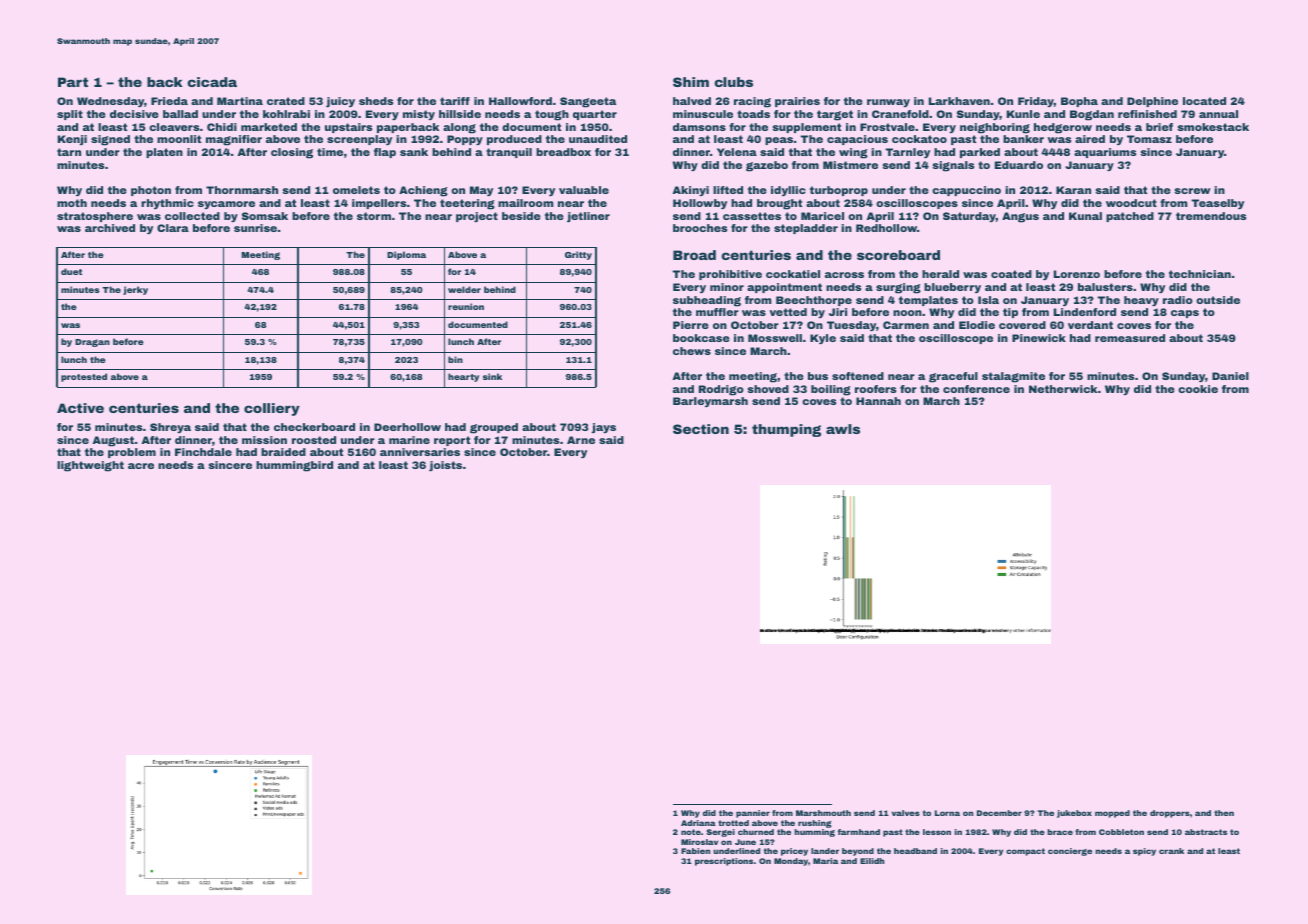 The image size is (1308, 924). What do you see at coordinates (698, 823) in the screenshot?
I see `Adriana` at bounding box center [698, 823].
